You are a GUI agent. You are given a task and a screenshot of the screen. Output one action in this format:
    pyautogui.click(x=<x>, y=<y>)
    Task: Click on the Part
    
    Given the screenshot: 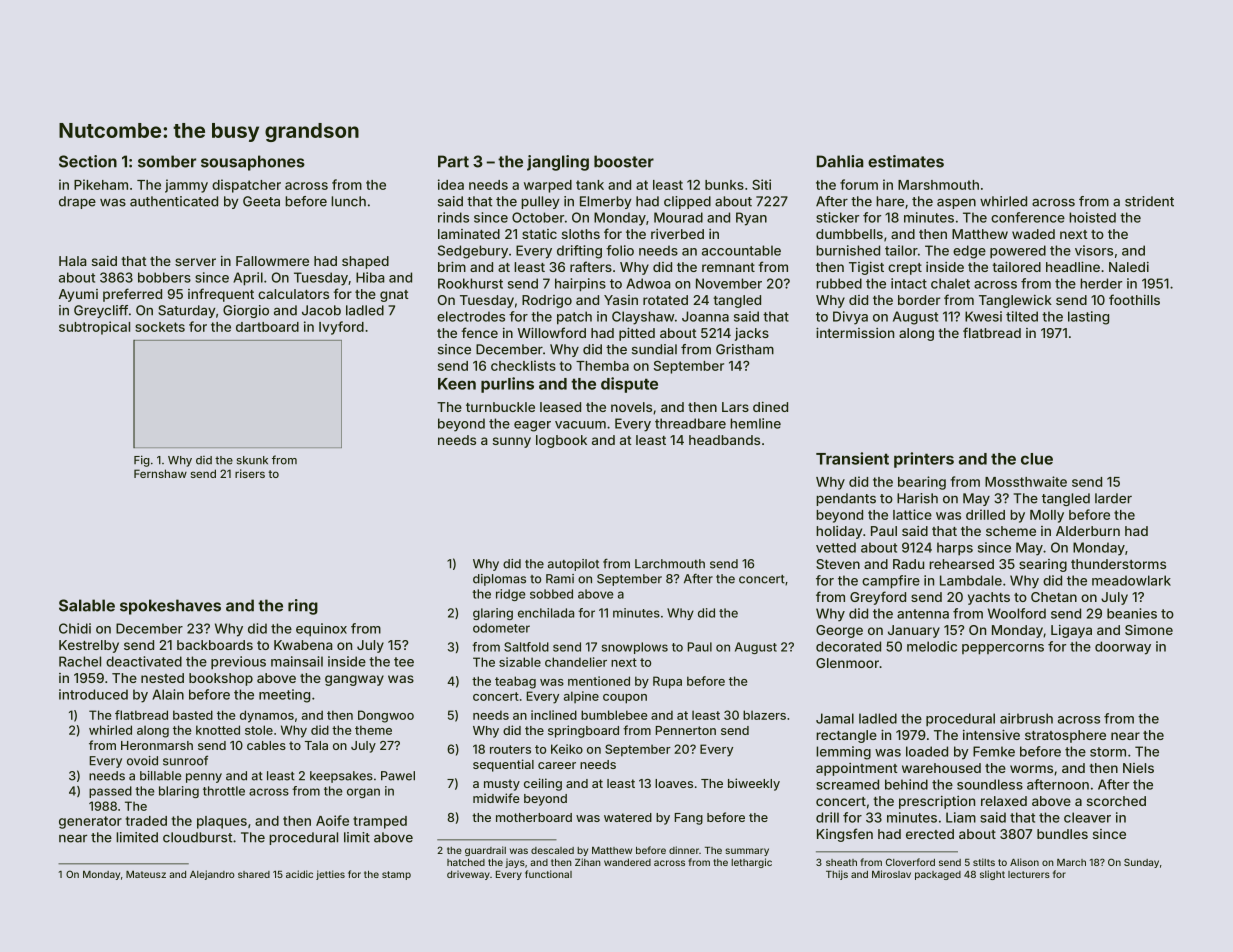 What is the action you would take?
    pyautogui.click(x=453, y=161)
